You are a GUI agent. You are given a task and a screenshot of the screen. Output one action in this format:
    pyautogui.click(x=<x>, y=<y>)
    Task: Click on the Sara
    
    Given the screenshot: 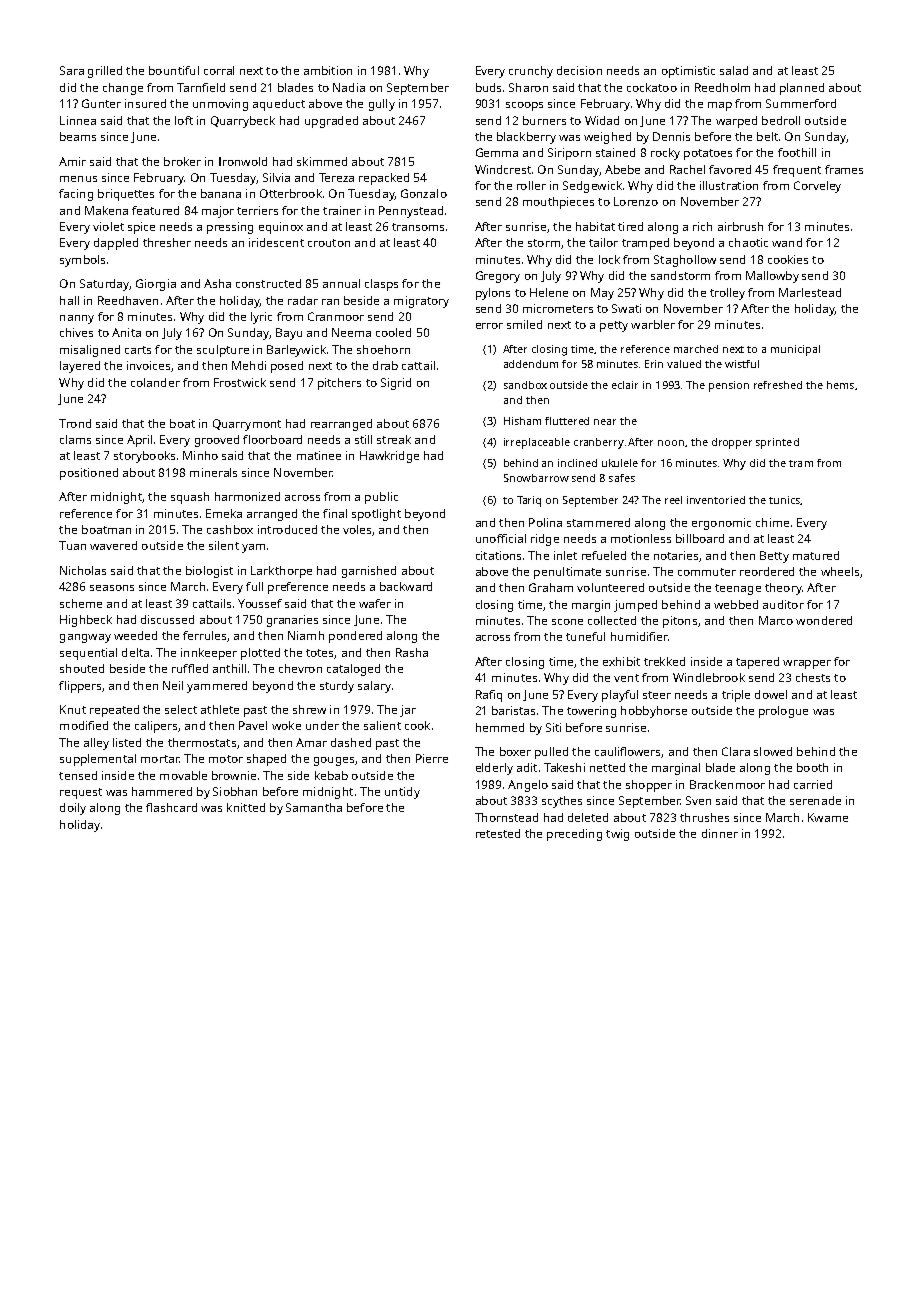 What is the action you would take?
    pyautogui.click(x=72, y=70)
